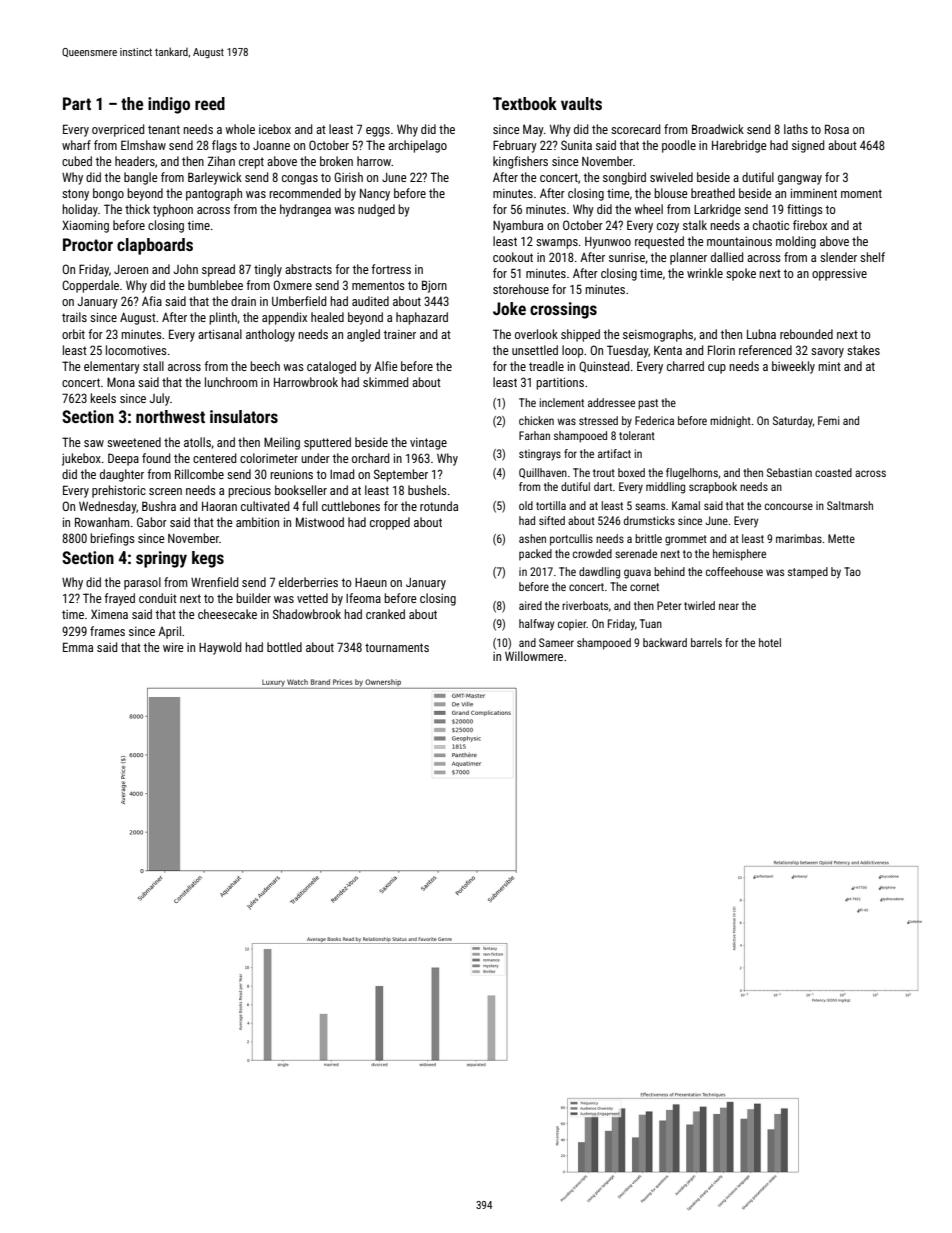  What do you see at coordinates (668, 350) in the image?
I see `Kenta` at bounding box center [668, 350].
